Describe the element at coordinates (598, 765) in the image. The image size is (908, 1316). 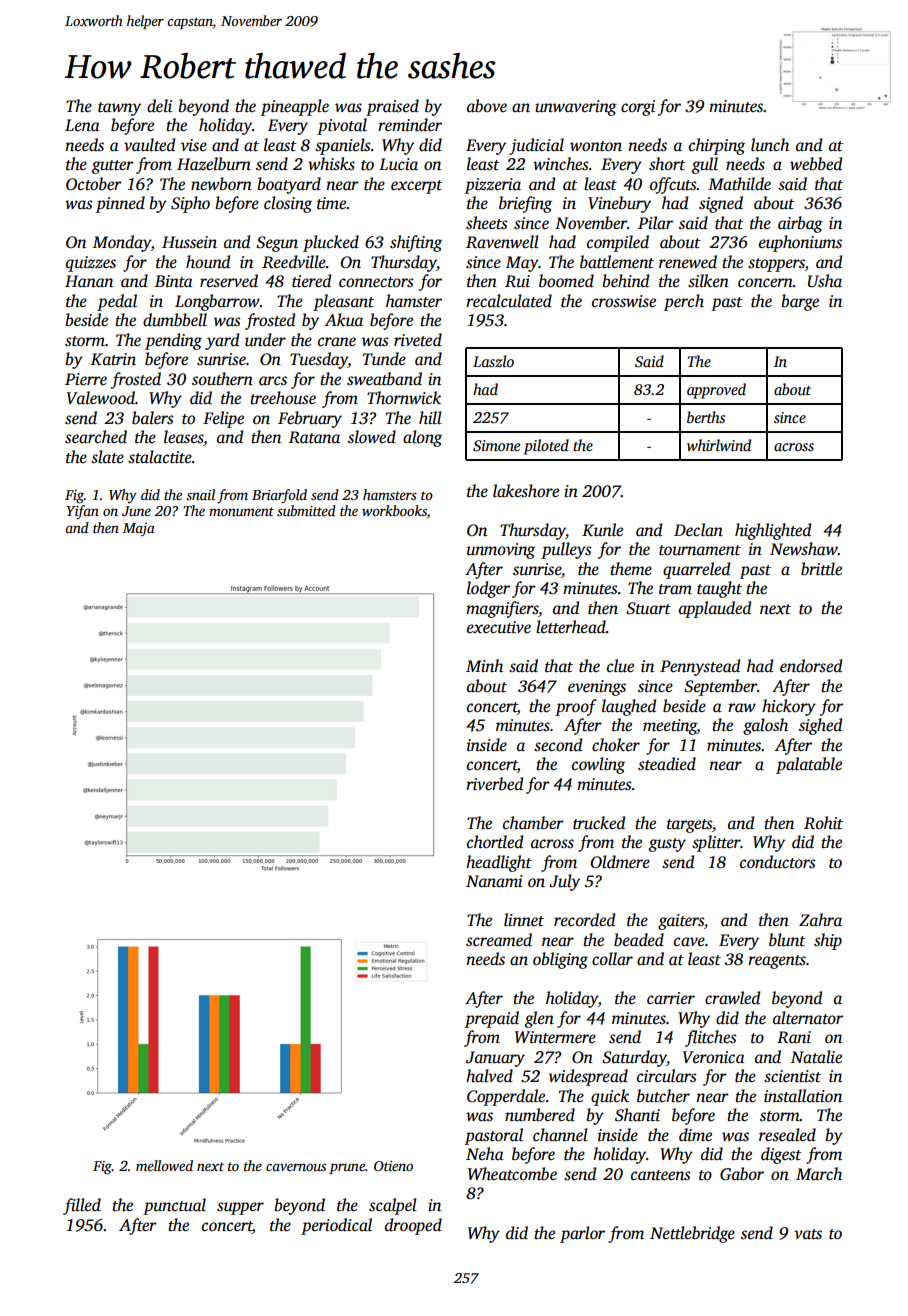
I see `cowling` at that location.
